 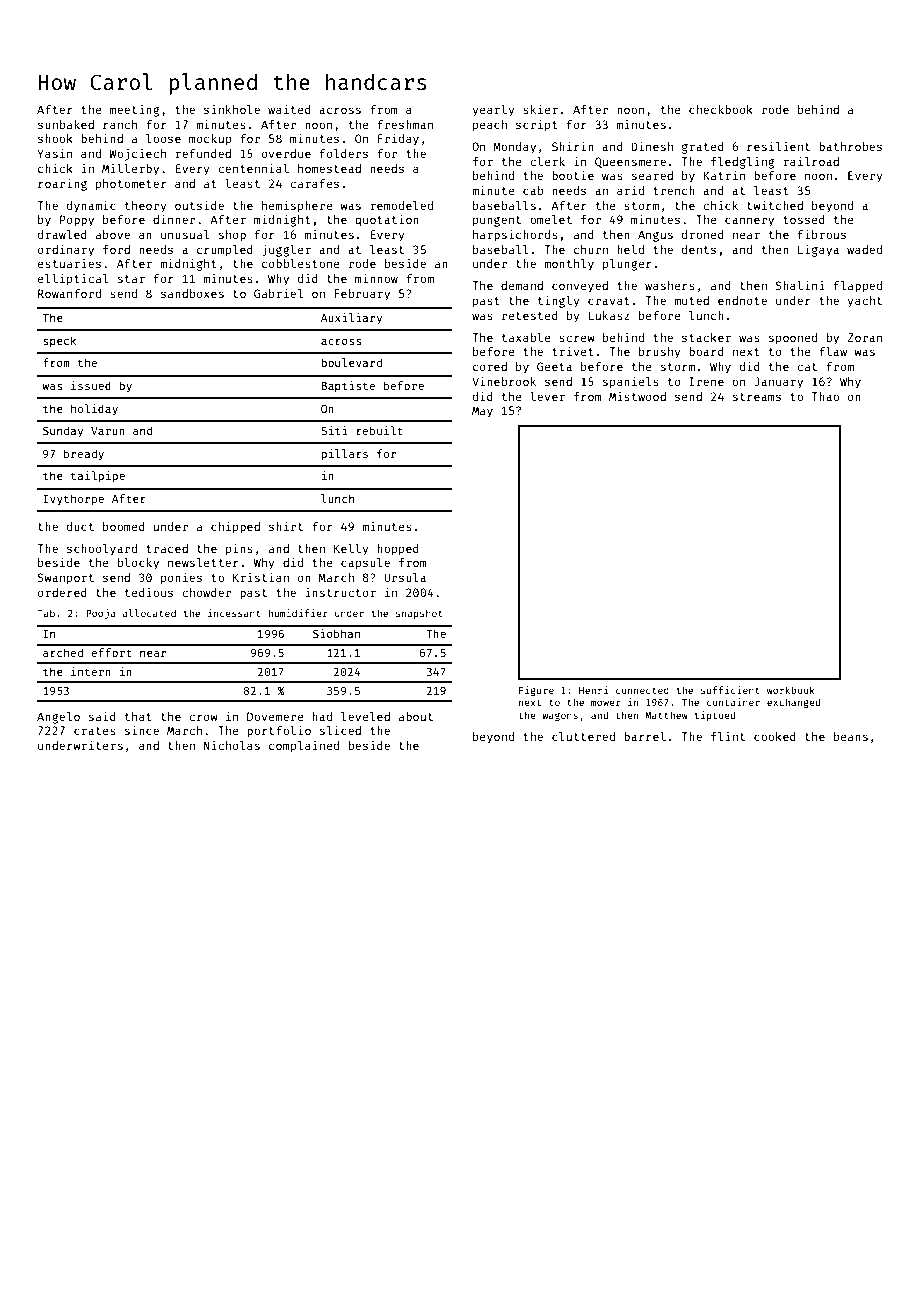 What do you see at coordinates (642, 690) in the image?
I see `connected` at bounding box center [642, 690].
